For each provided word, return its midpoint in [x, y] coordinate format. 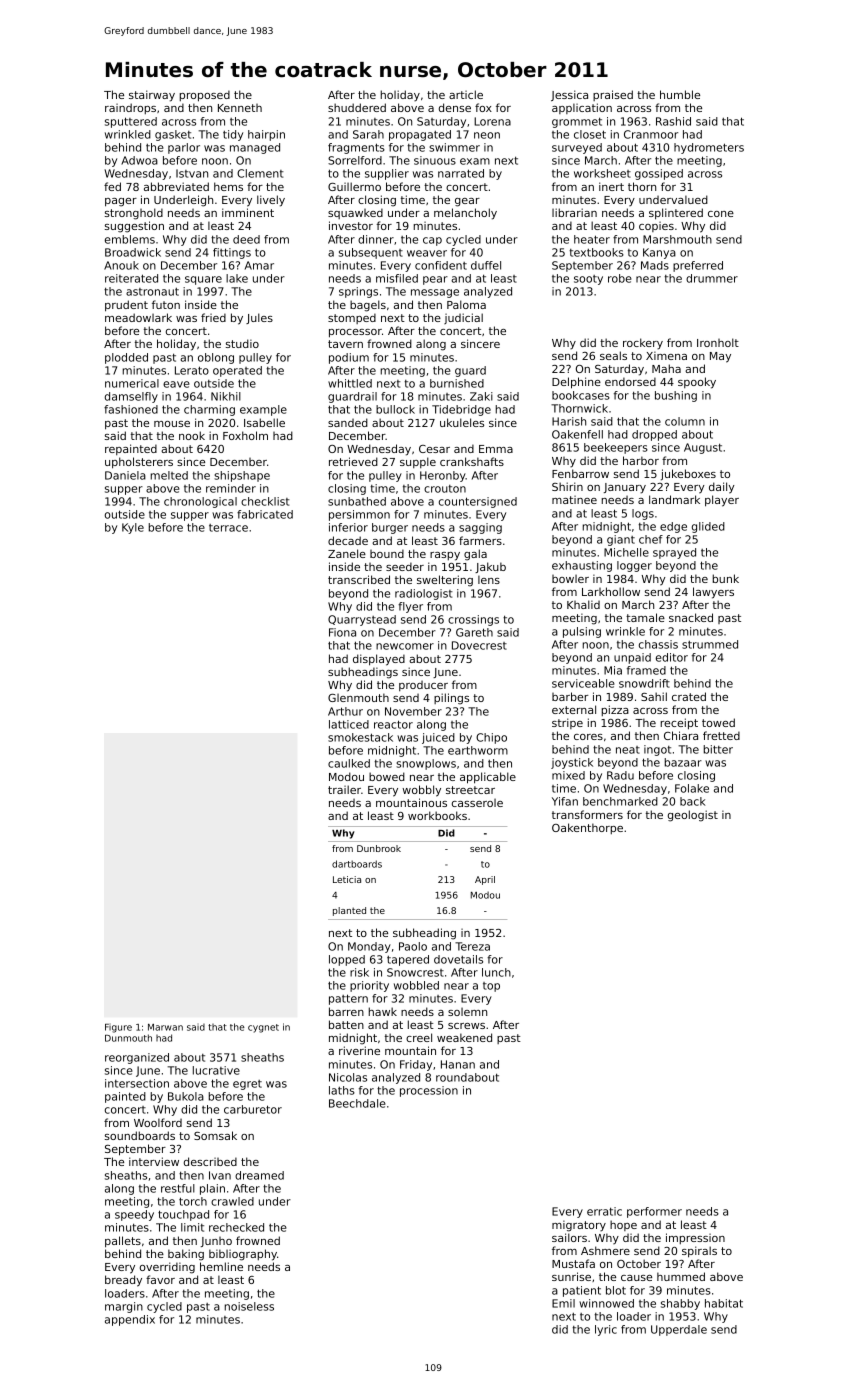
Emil [563, 1303]
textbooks [596, 252]
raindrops [130, 108]
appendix [130, 1320]
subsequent [371, 253]
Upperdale [679, 1330]
